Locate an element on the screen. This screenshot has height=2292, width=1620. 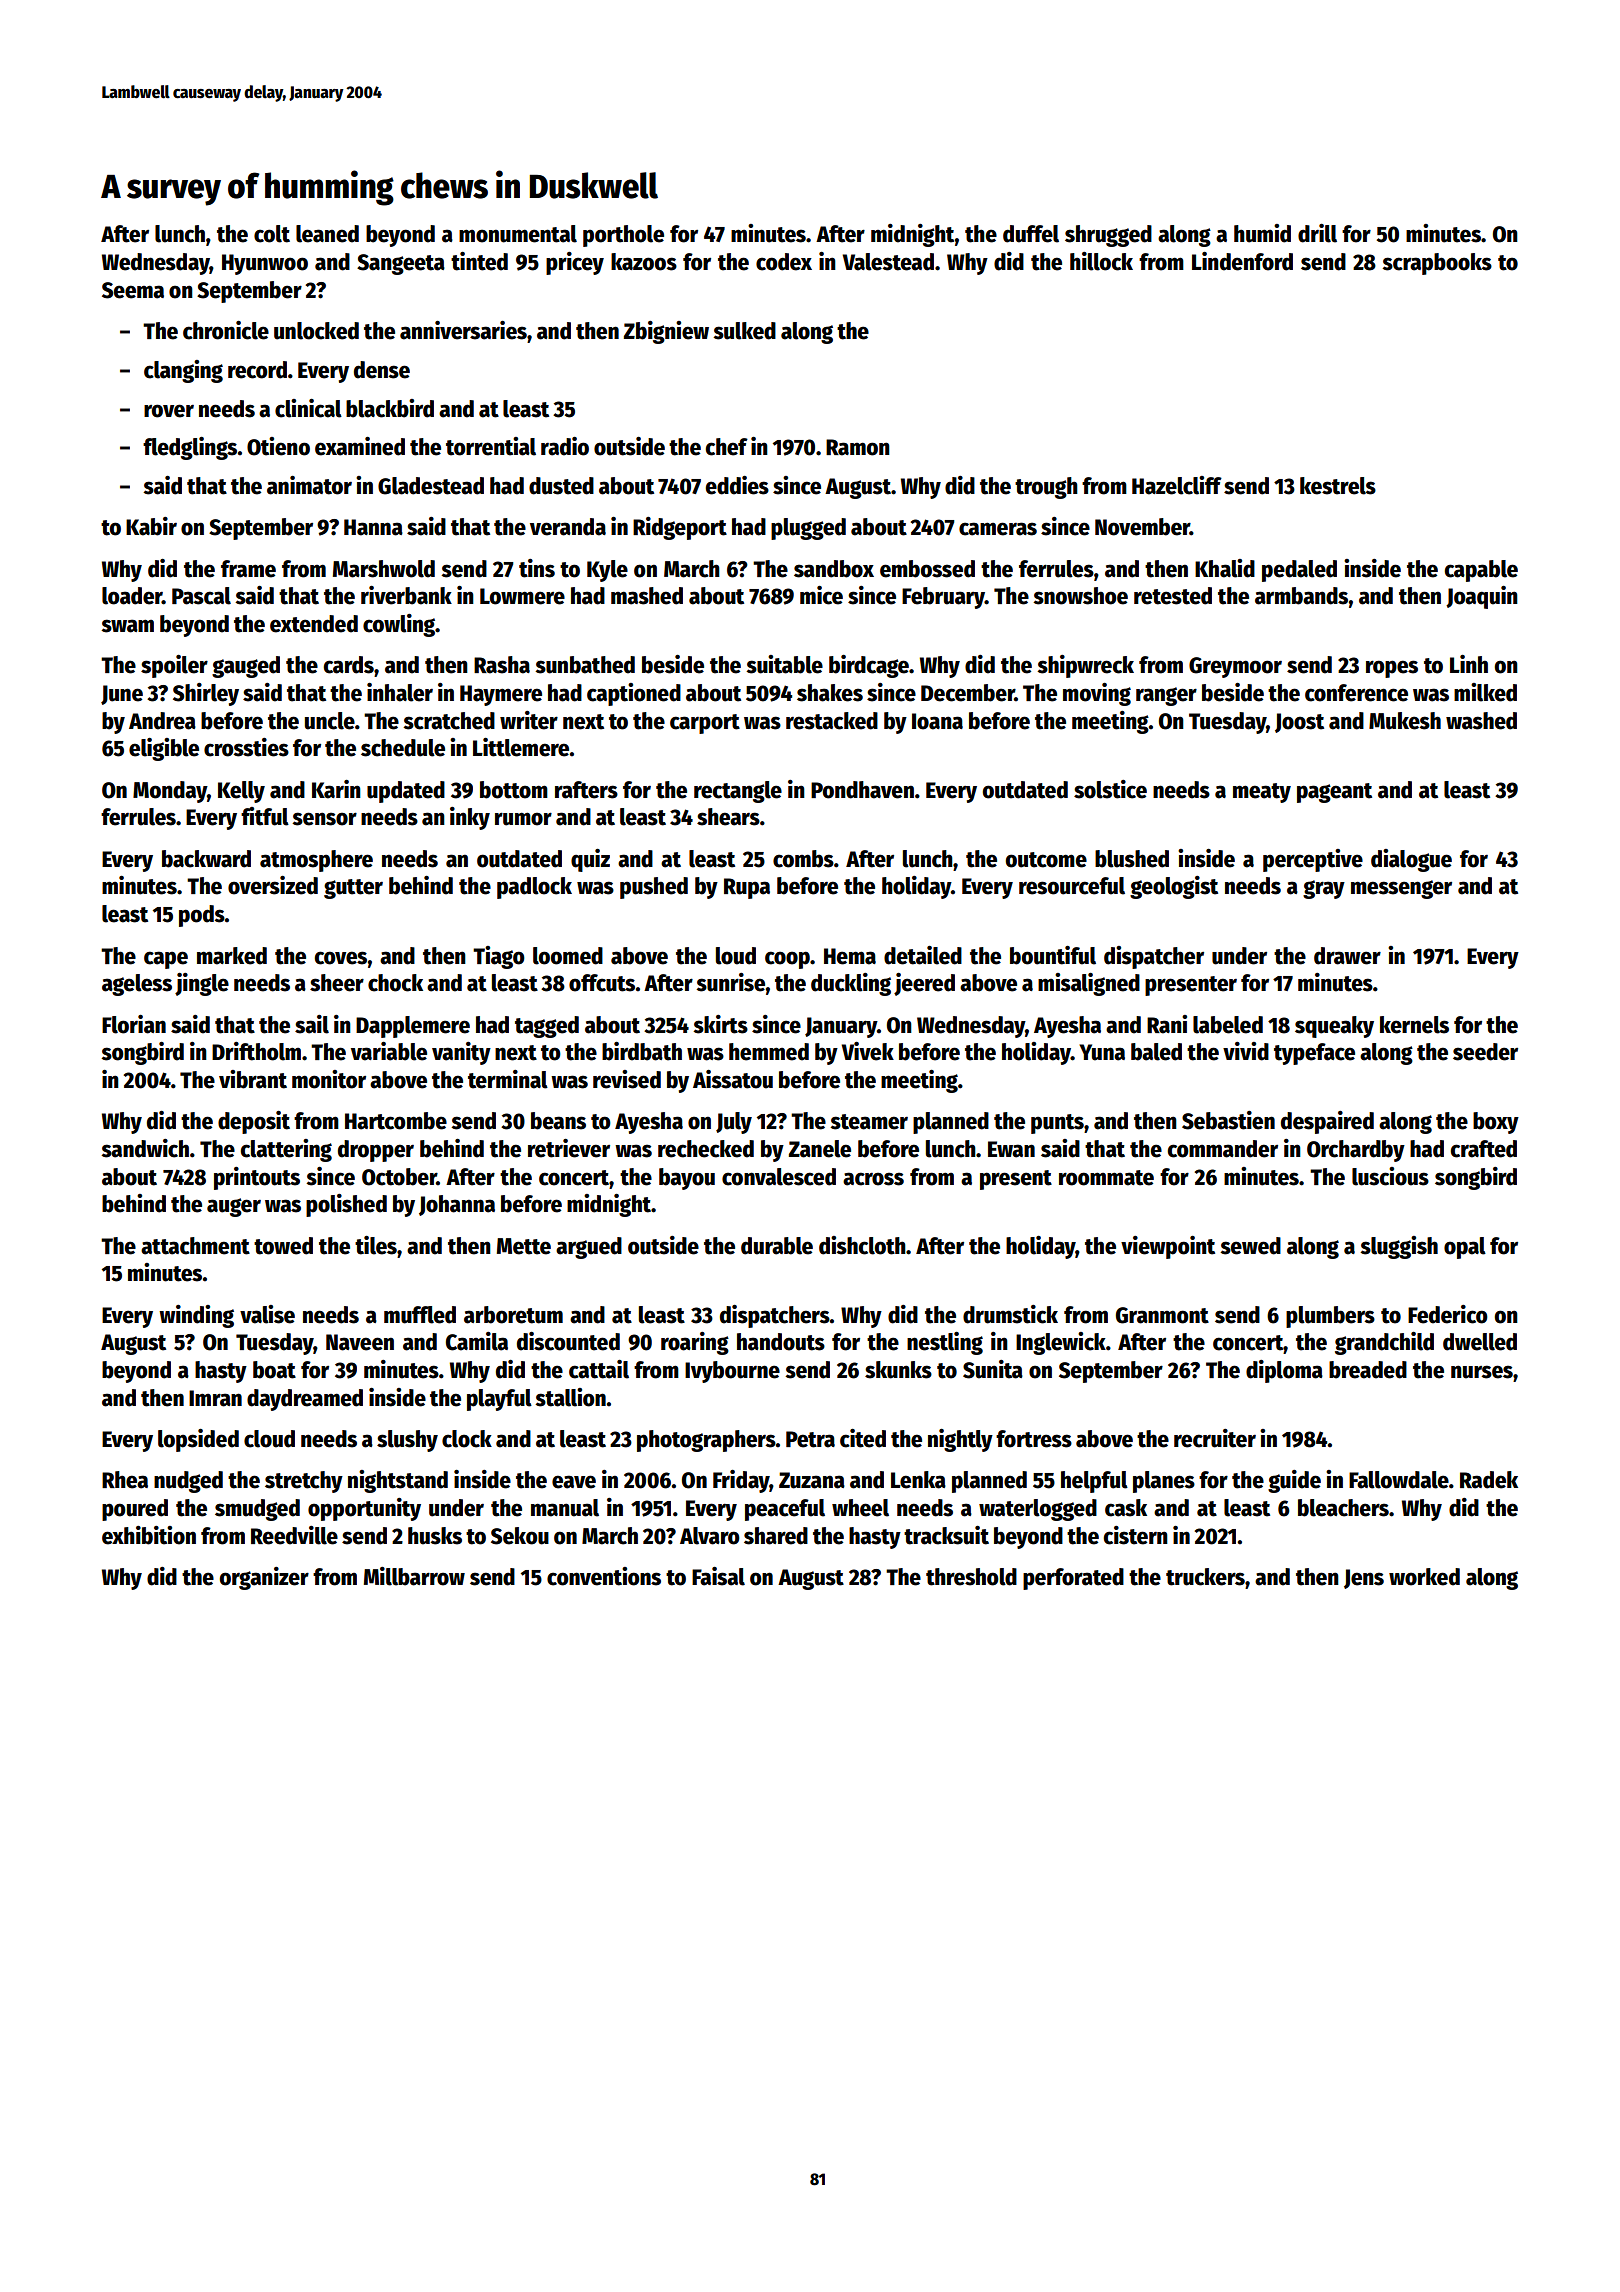
rectangle is located at coordinates (738, 792).
